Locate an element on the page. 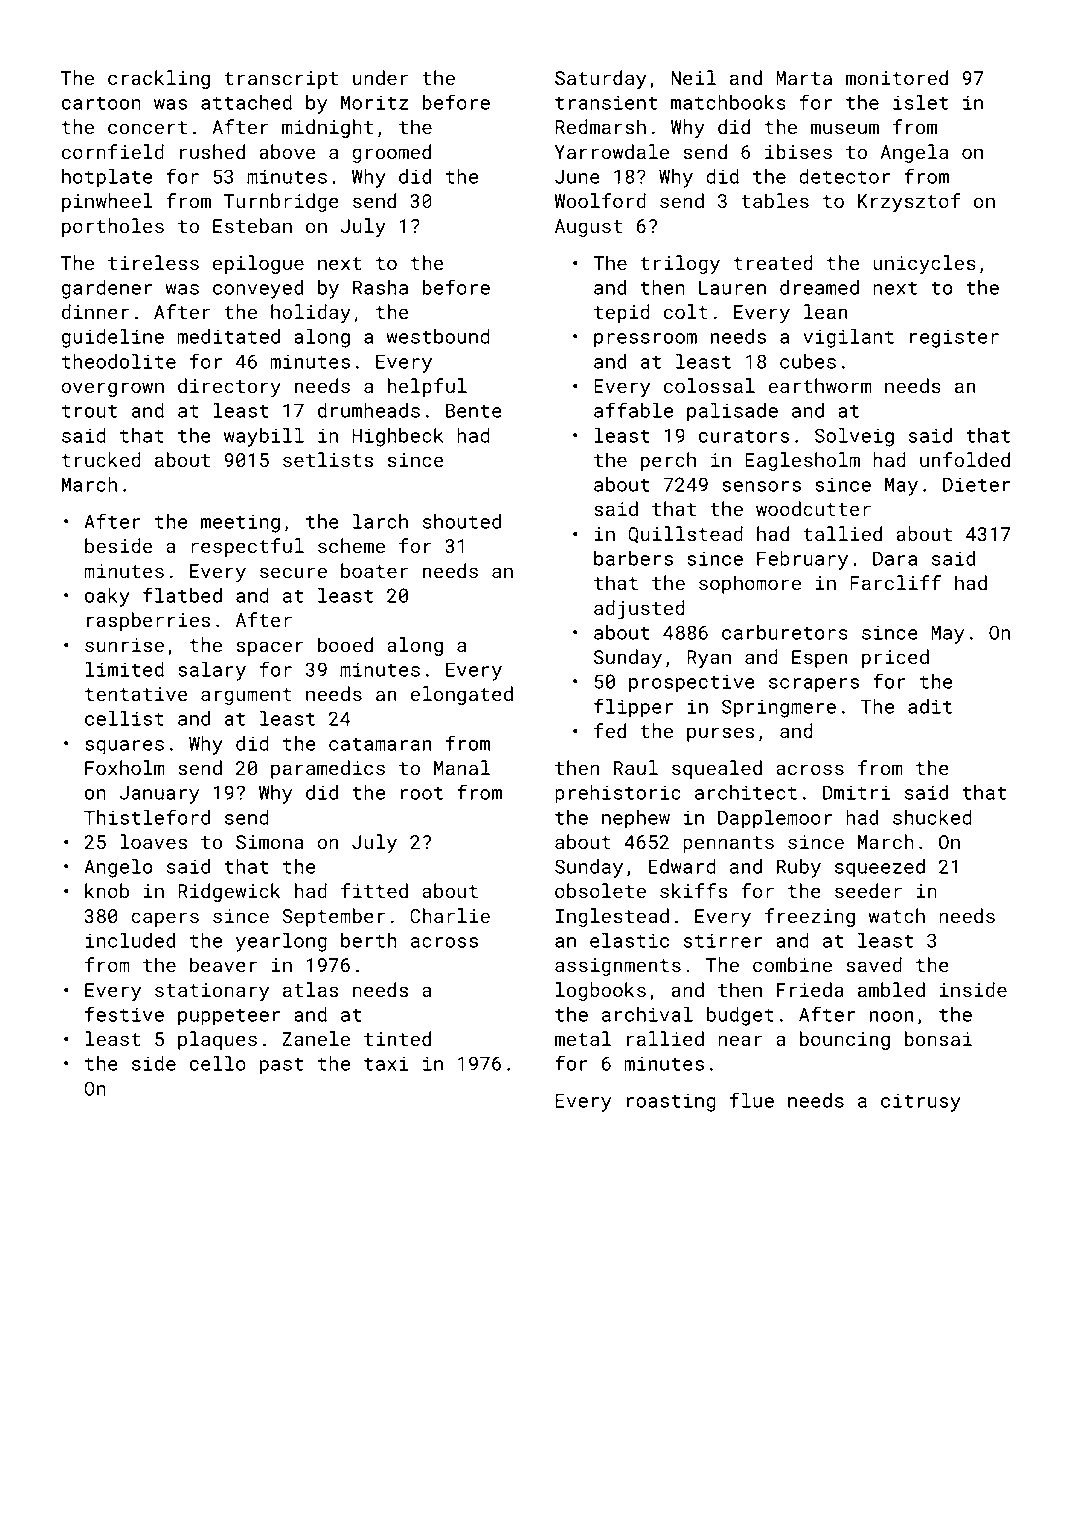 The height and width of the image is (1528, 1075). watch is located at coordinates (896, 915).
